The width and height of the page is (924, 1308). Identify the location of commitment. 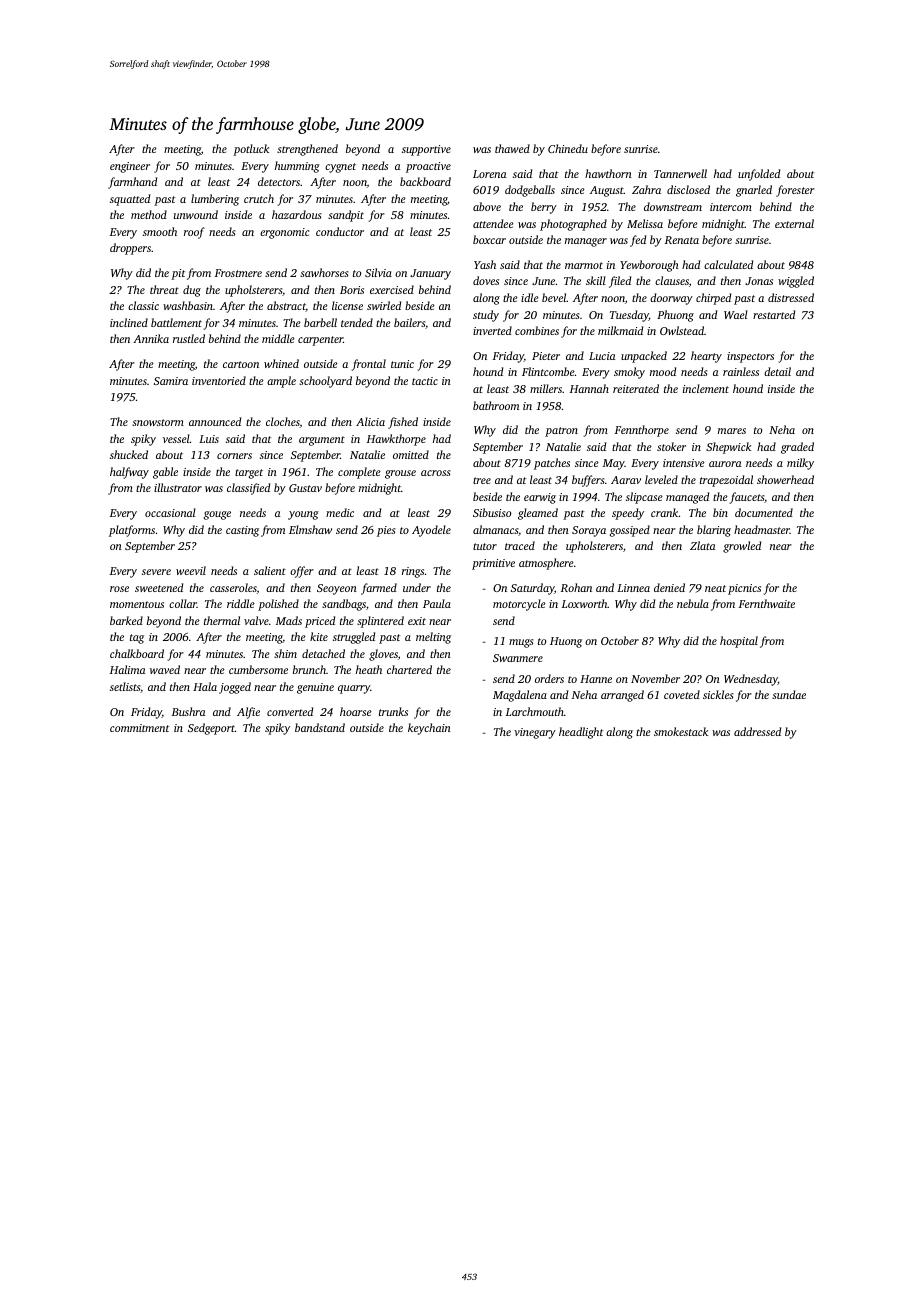
(139, 728).
